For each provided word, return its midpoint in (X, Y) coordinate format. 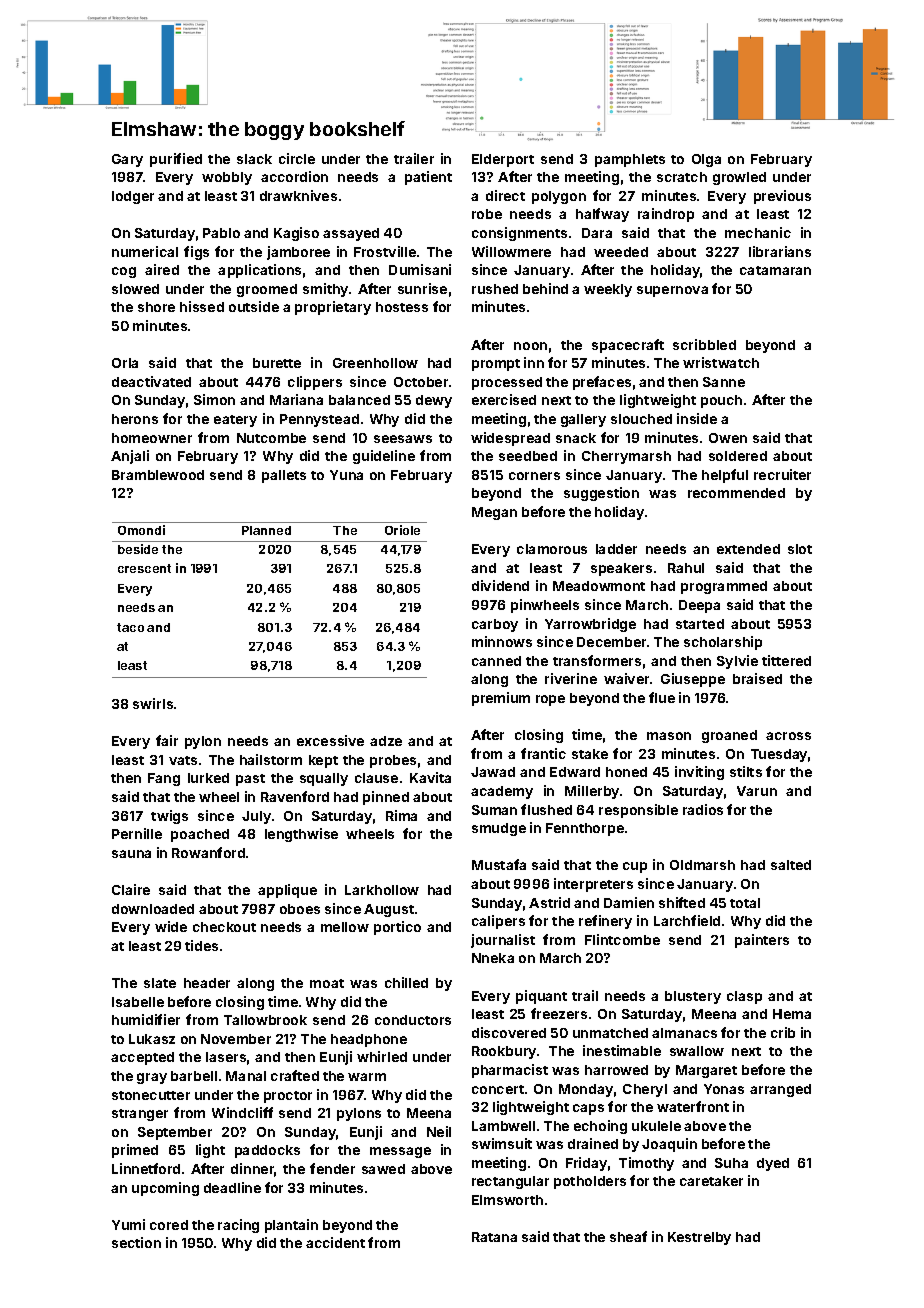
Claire (131, 889)
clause (376, 778)
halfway (602, 215)
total (745, 903)
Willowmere (511, 251)
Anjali (130, 457)
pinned (386, 798)
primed (135, 1151)
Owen (728, 438)
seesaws (403, 439)
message (400, 1152)
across (788, 736)
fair (167, 740)
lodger (133, 197)
